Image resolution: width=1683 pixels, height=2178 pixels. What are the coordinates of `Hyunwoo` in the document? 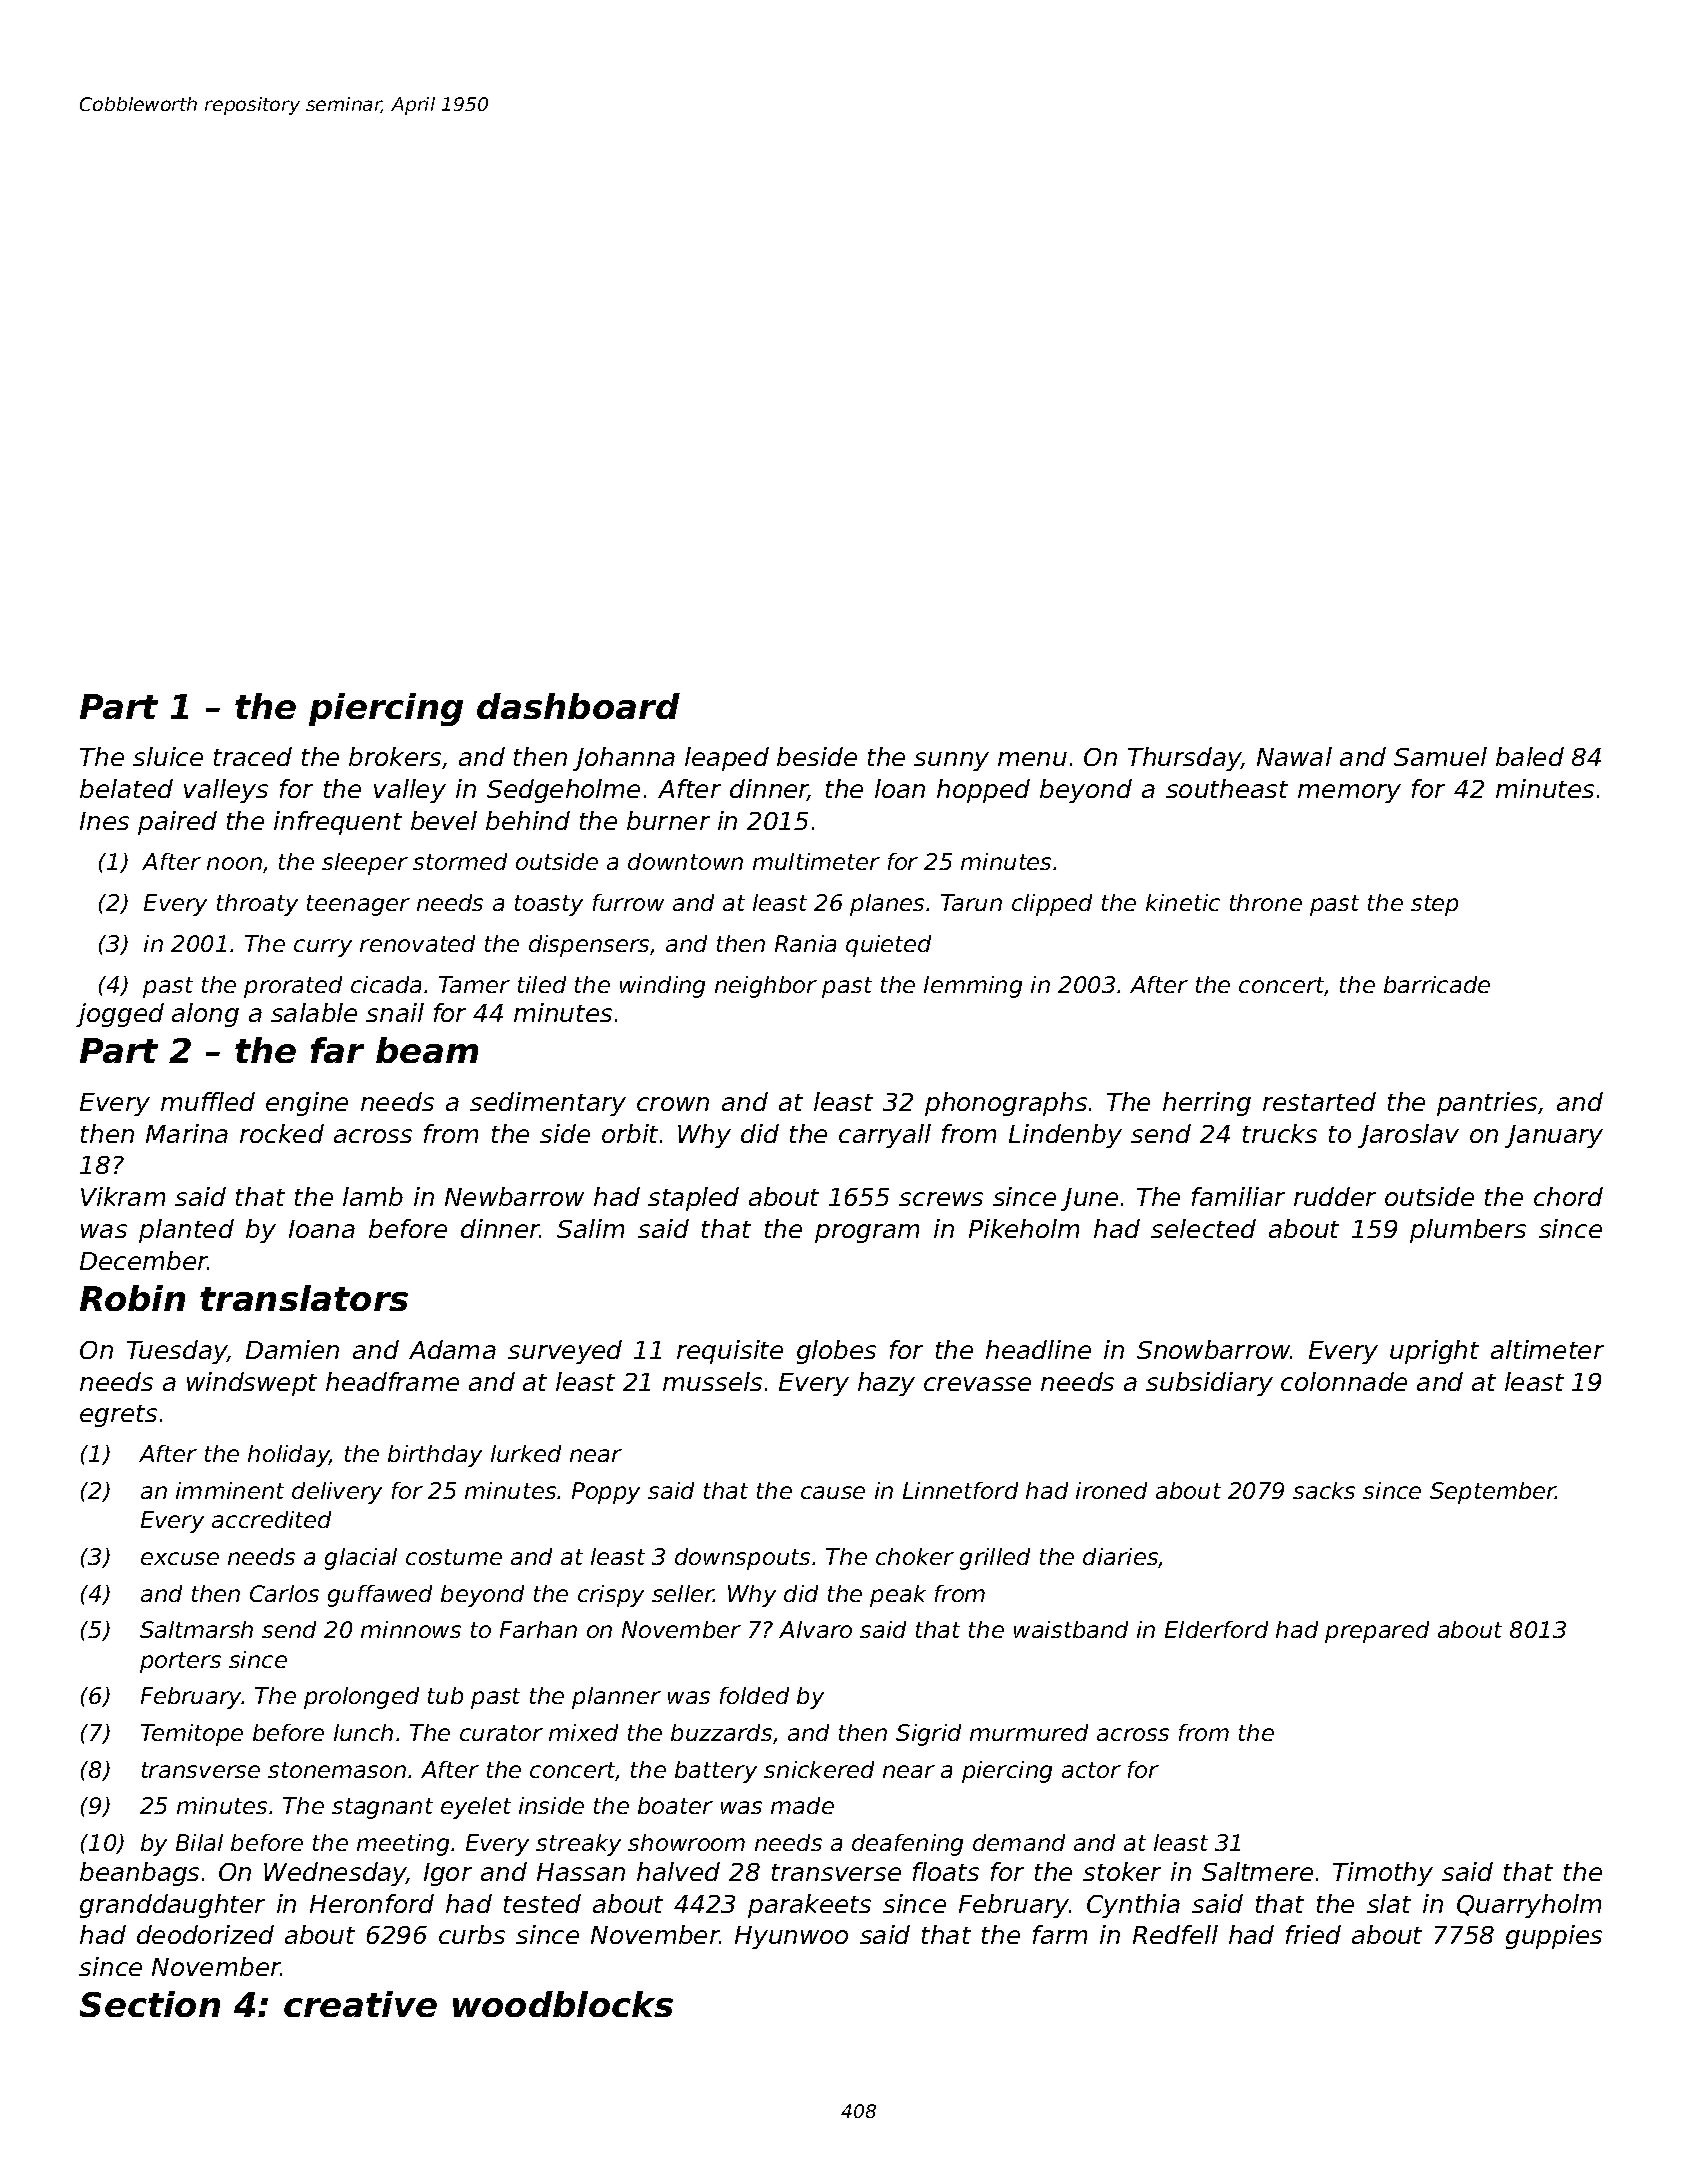 It's located at (791, 1937).
